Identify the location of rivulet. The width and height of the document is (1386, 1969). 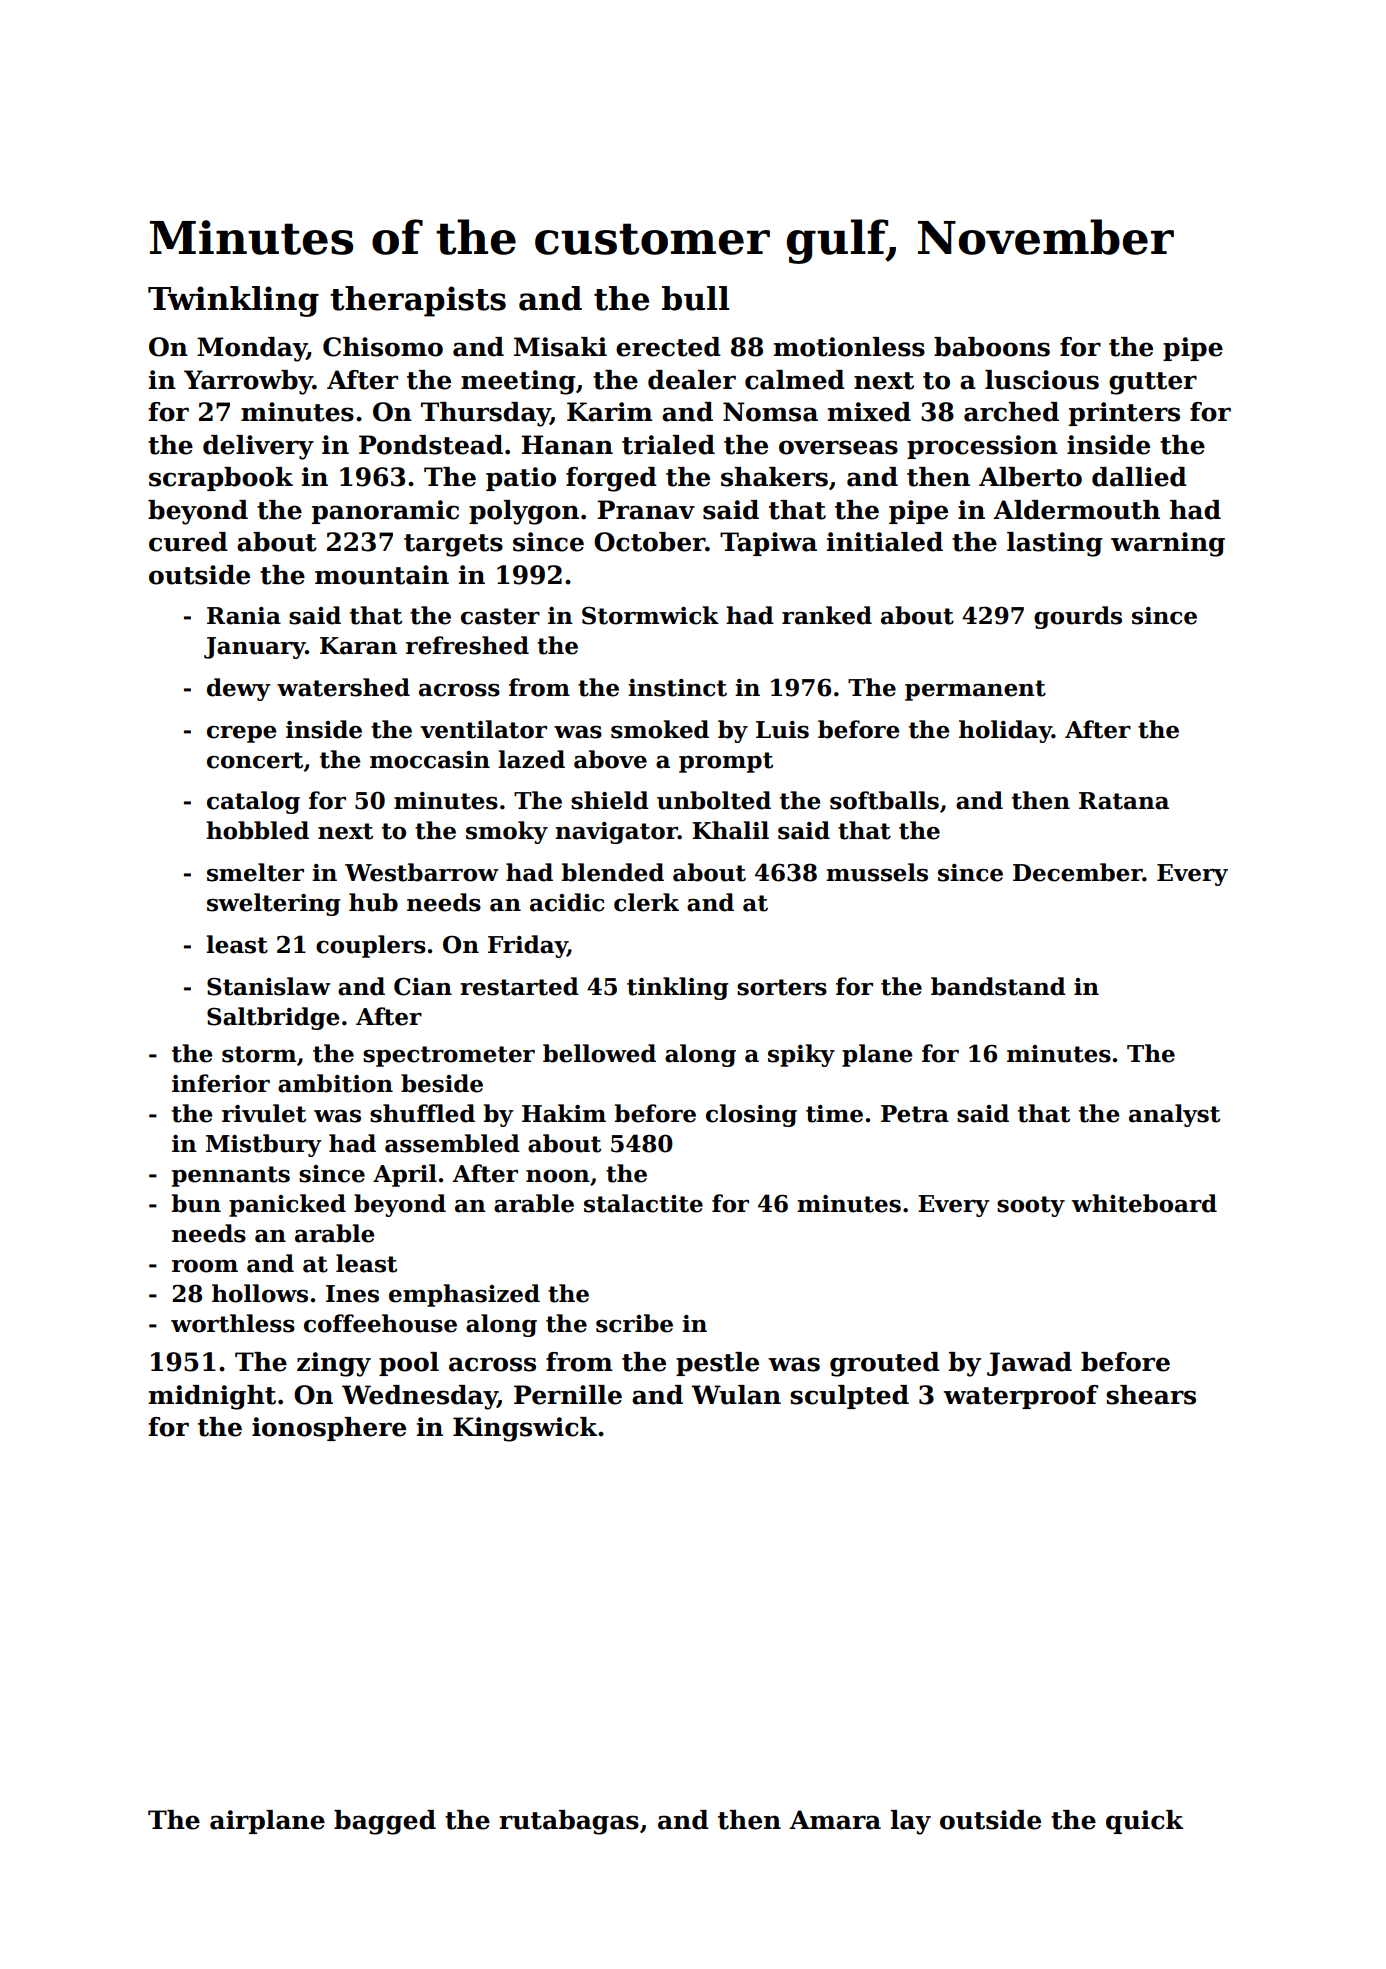
(264, 1113).
